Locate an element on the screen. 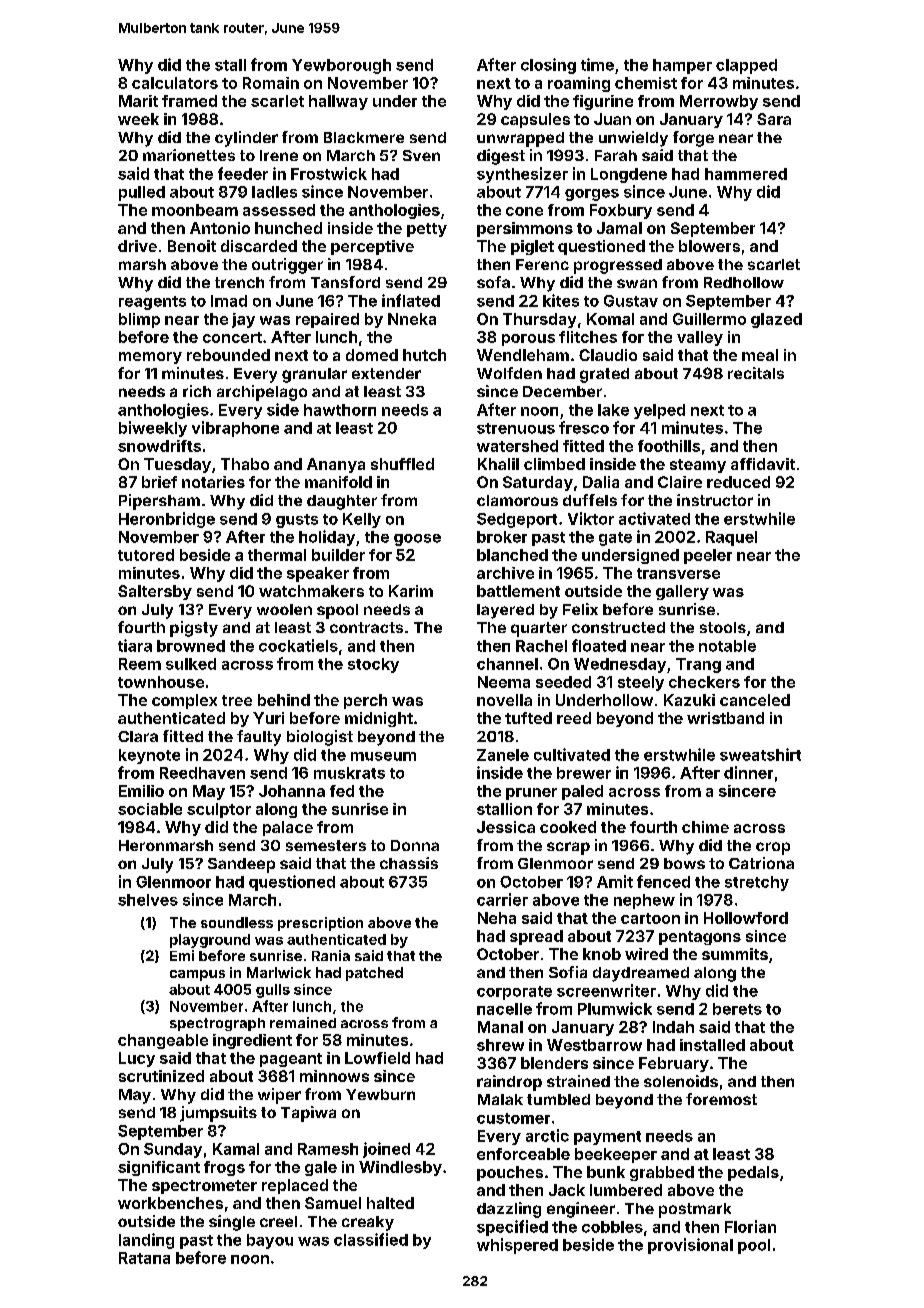  dinner is located at coordinates (748, 772).
